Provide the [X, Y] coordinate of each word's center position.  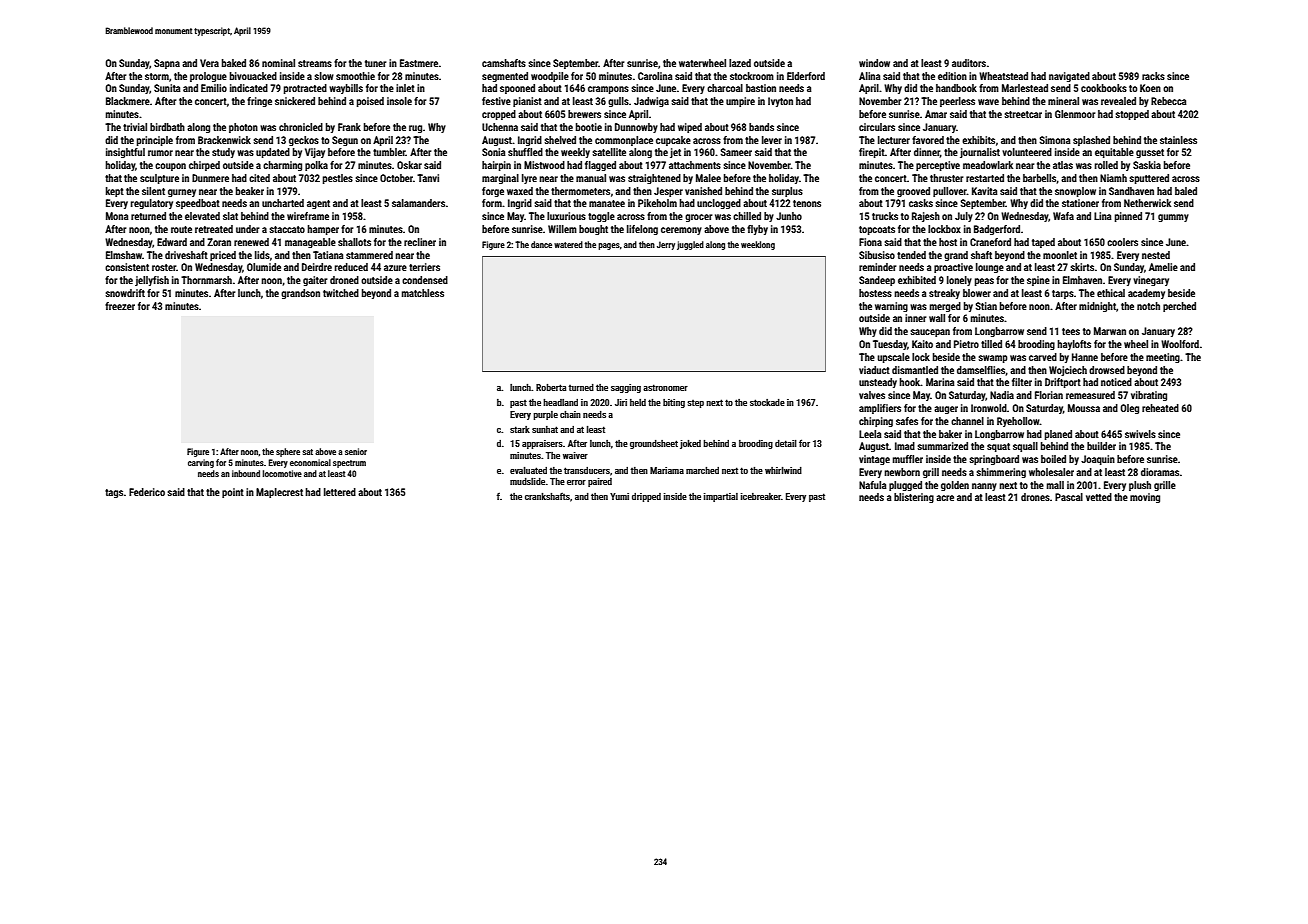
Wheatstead [1003, 76]
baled [1186, 191]
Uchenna [500, 127]
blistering [914, 498]
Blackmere [128, 101]
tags [114, 493]
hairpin [496, 166]
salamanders [418, 203]
